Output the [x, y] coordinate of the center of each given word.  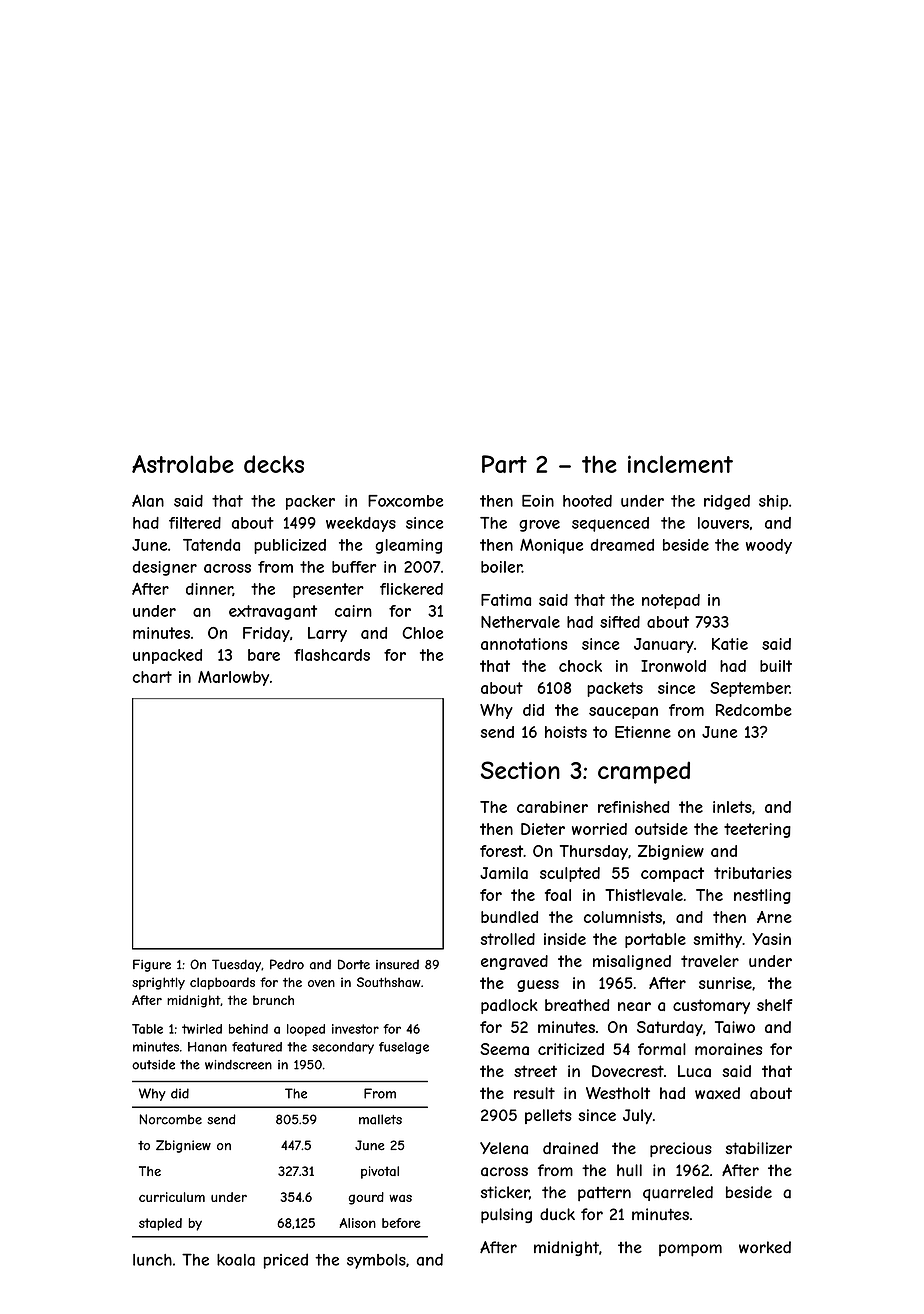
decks [274, 464]
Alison [357, 1223]
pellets [548, 1116]
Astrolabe [183, 464]
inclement [680, 464]
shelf [775, 1005]
